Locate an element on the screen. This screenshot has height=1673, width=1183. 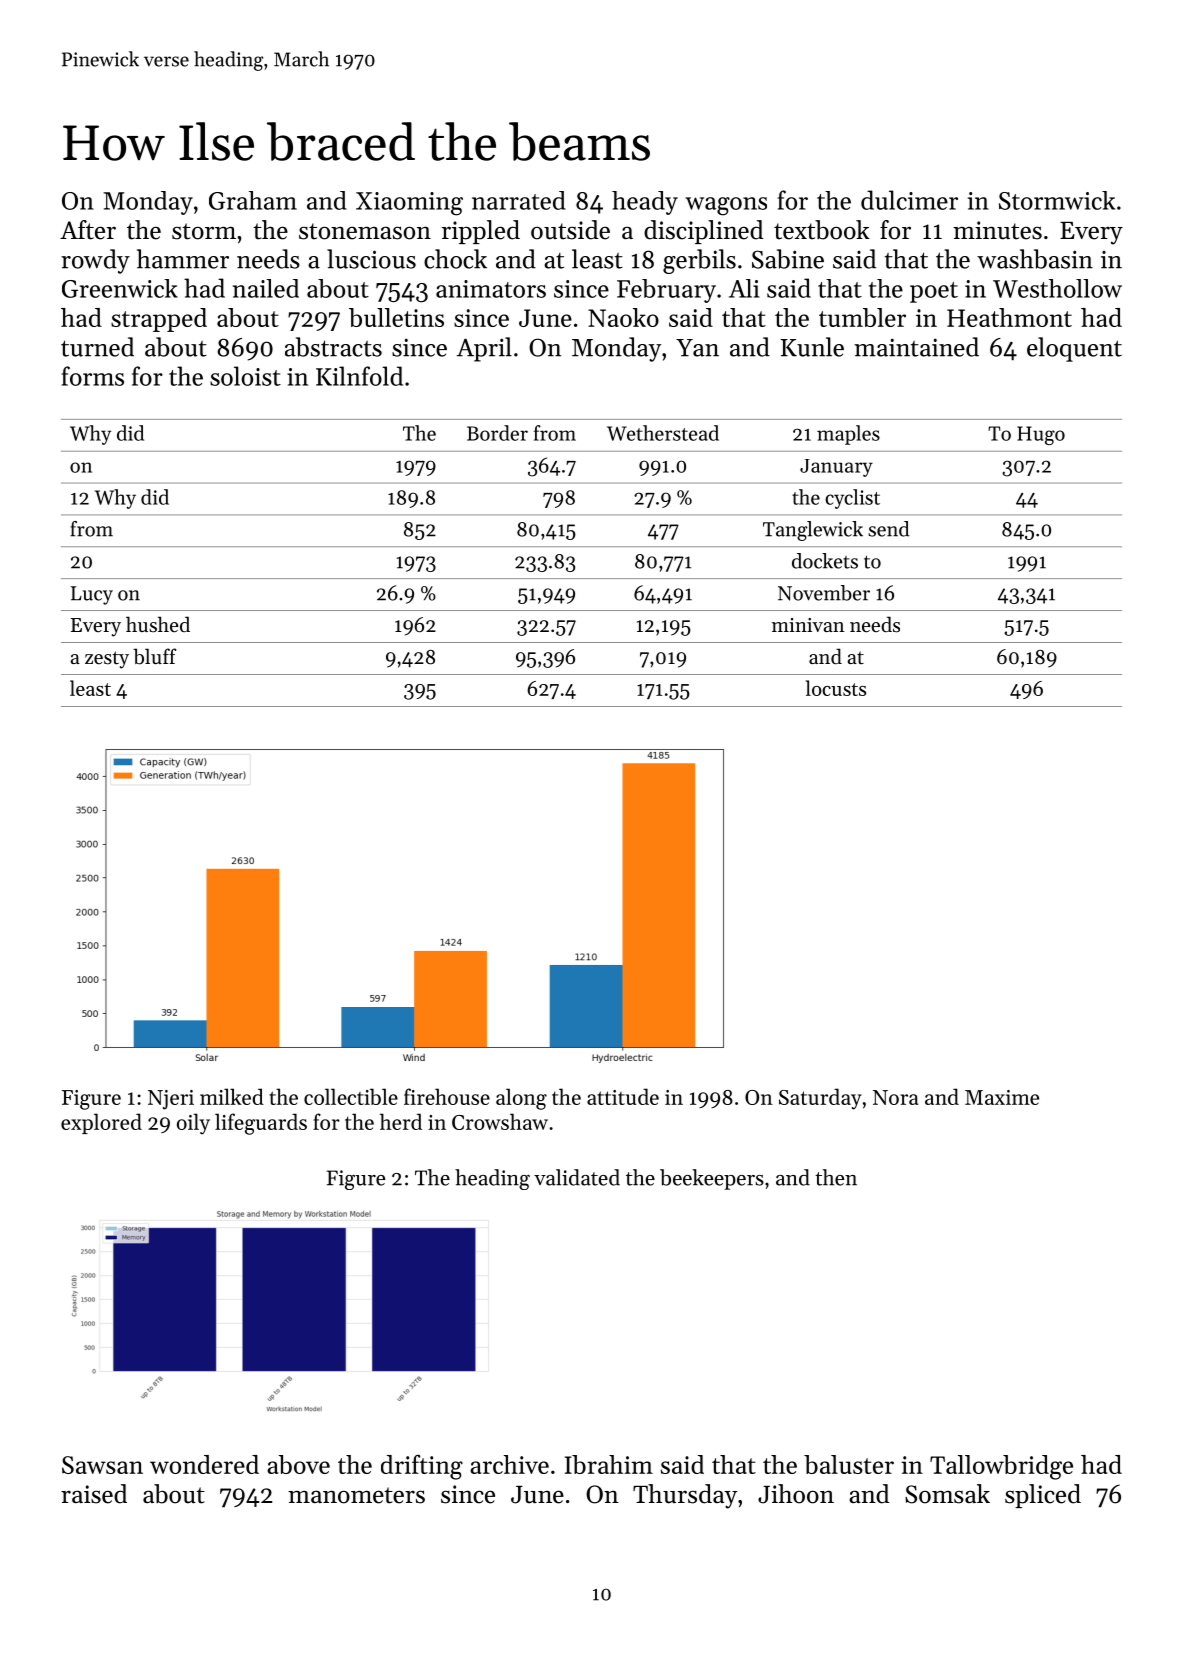
lifeguards is located at coordinates (261, 1124).
